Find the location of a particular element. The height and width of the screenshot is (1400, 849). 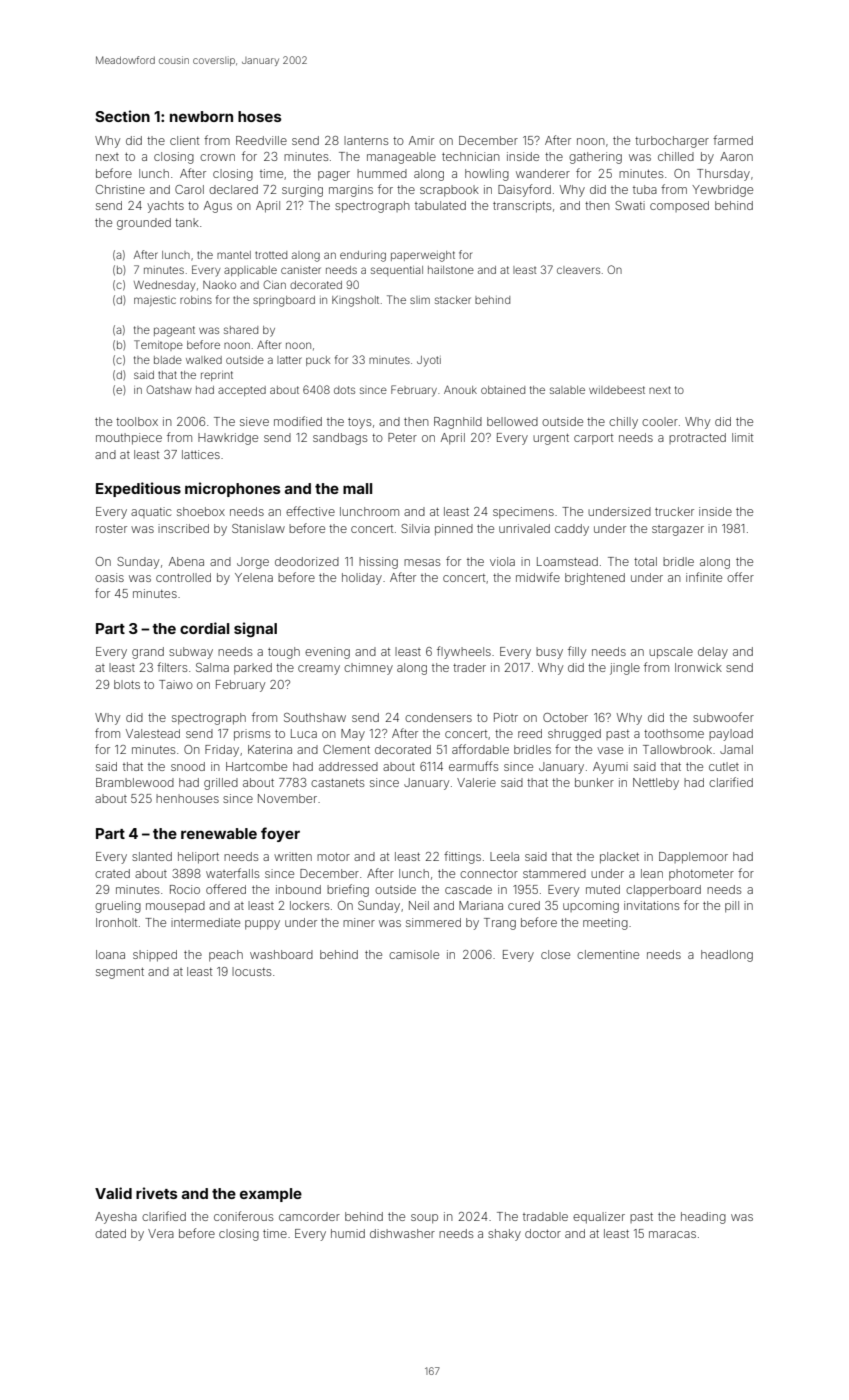

infinite is located at coordinates (704, 577).
